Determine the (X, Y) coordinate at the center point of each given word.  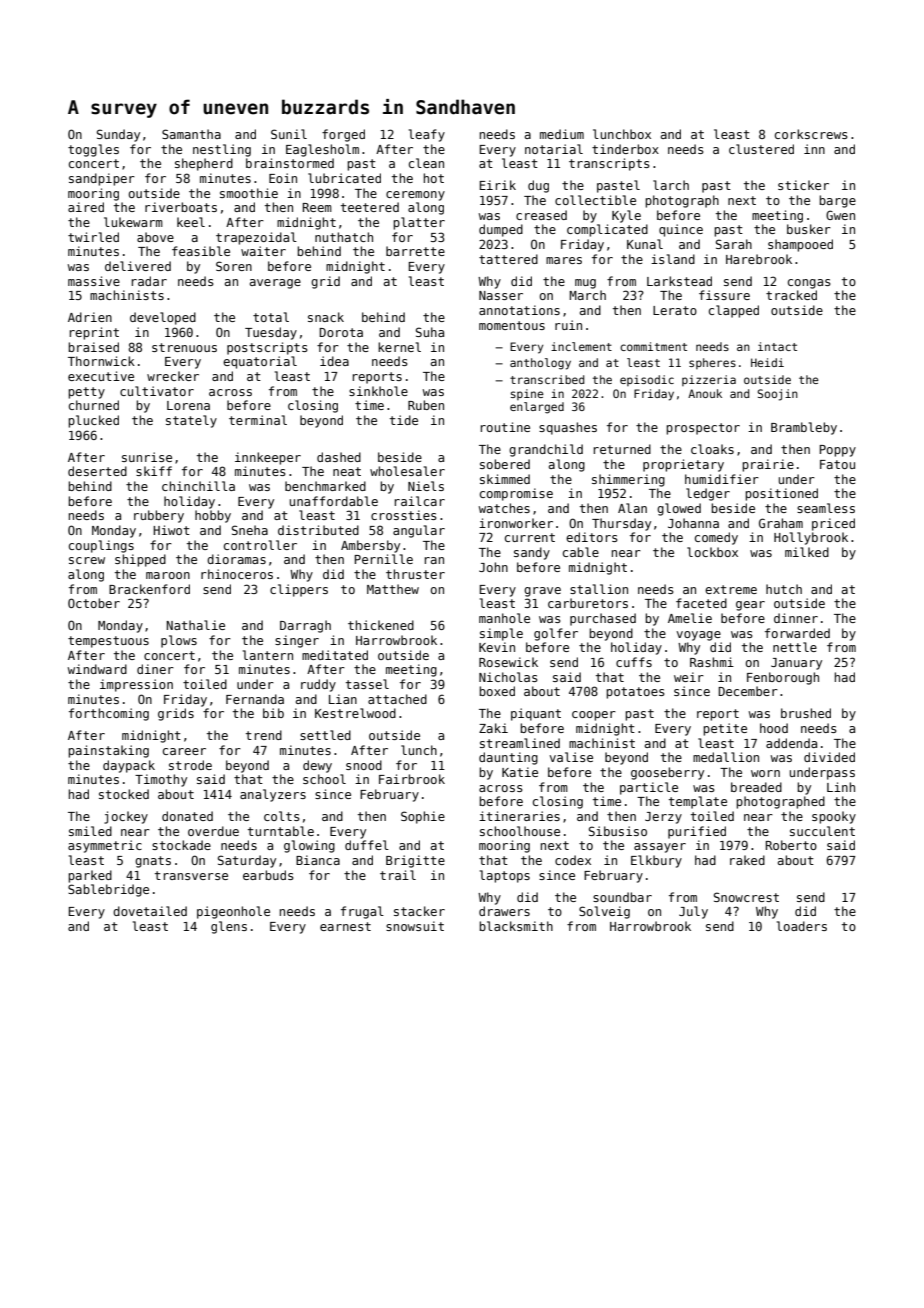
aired (86, 207)
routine (505, 427)
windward (97, 669)
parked (90, 876)
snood (364, 765)
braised (93, 347)
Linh (841, 787)
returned (622, 449)
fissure (724, 295)
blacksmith (516, 926)
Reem (317, 207)
